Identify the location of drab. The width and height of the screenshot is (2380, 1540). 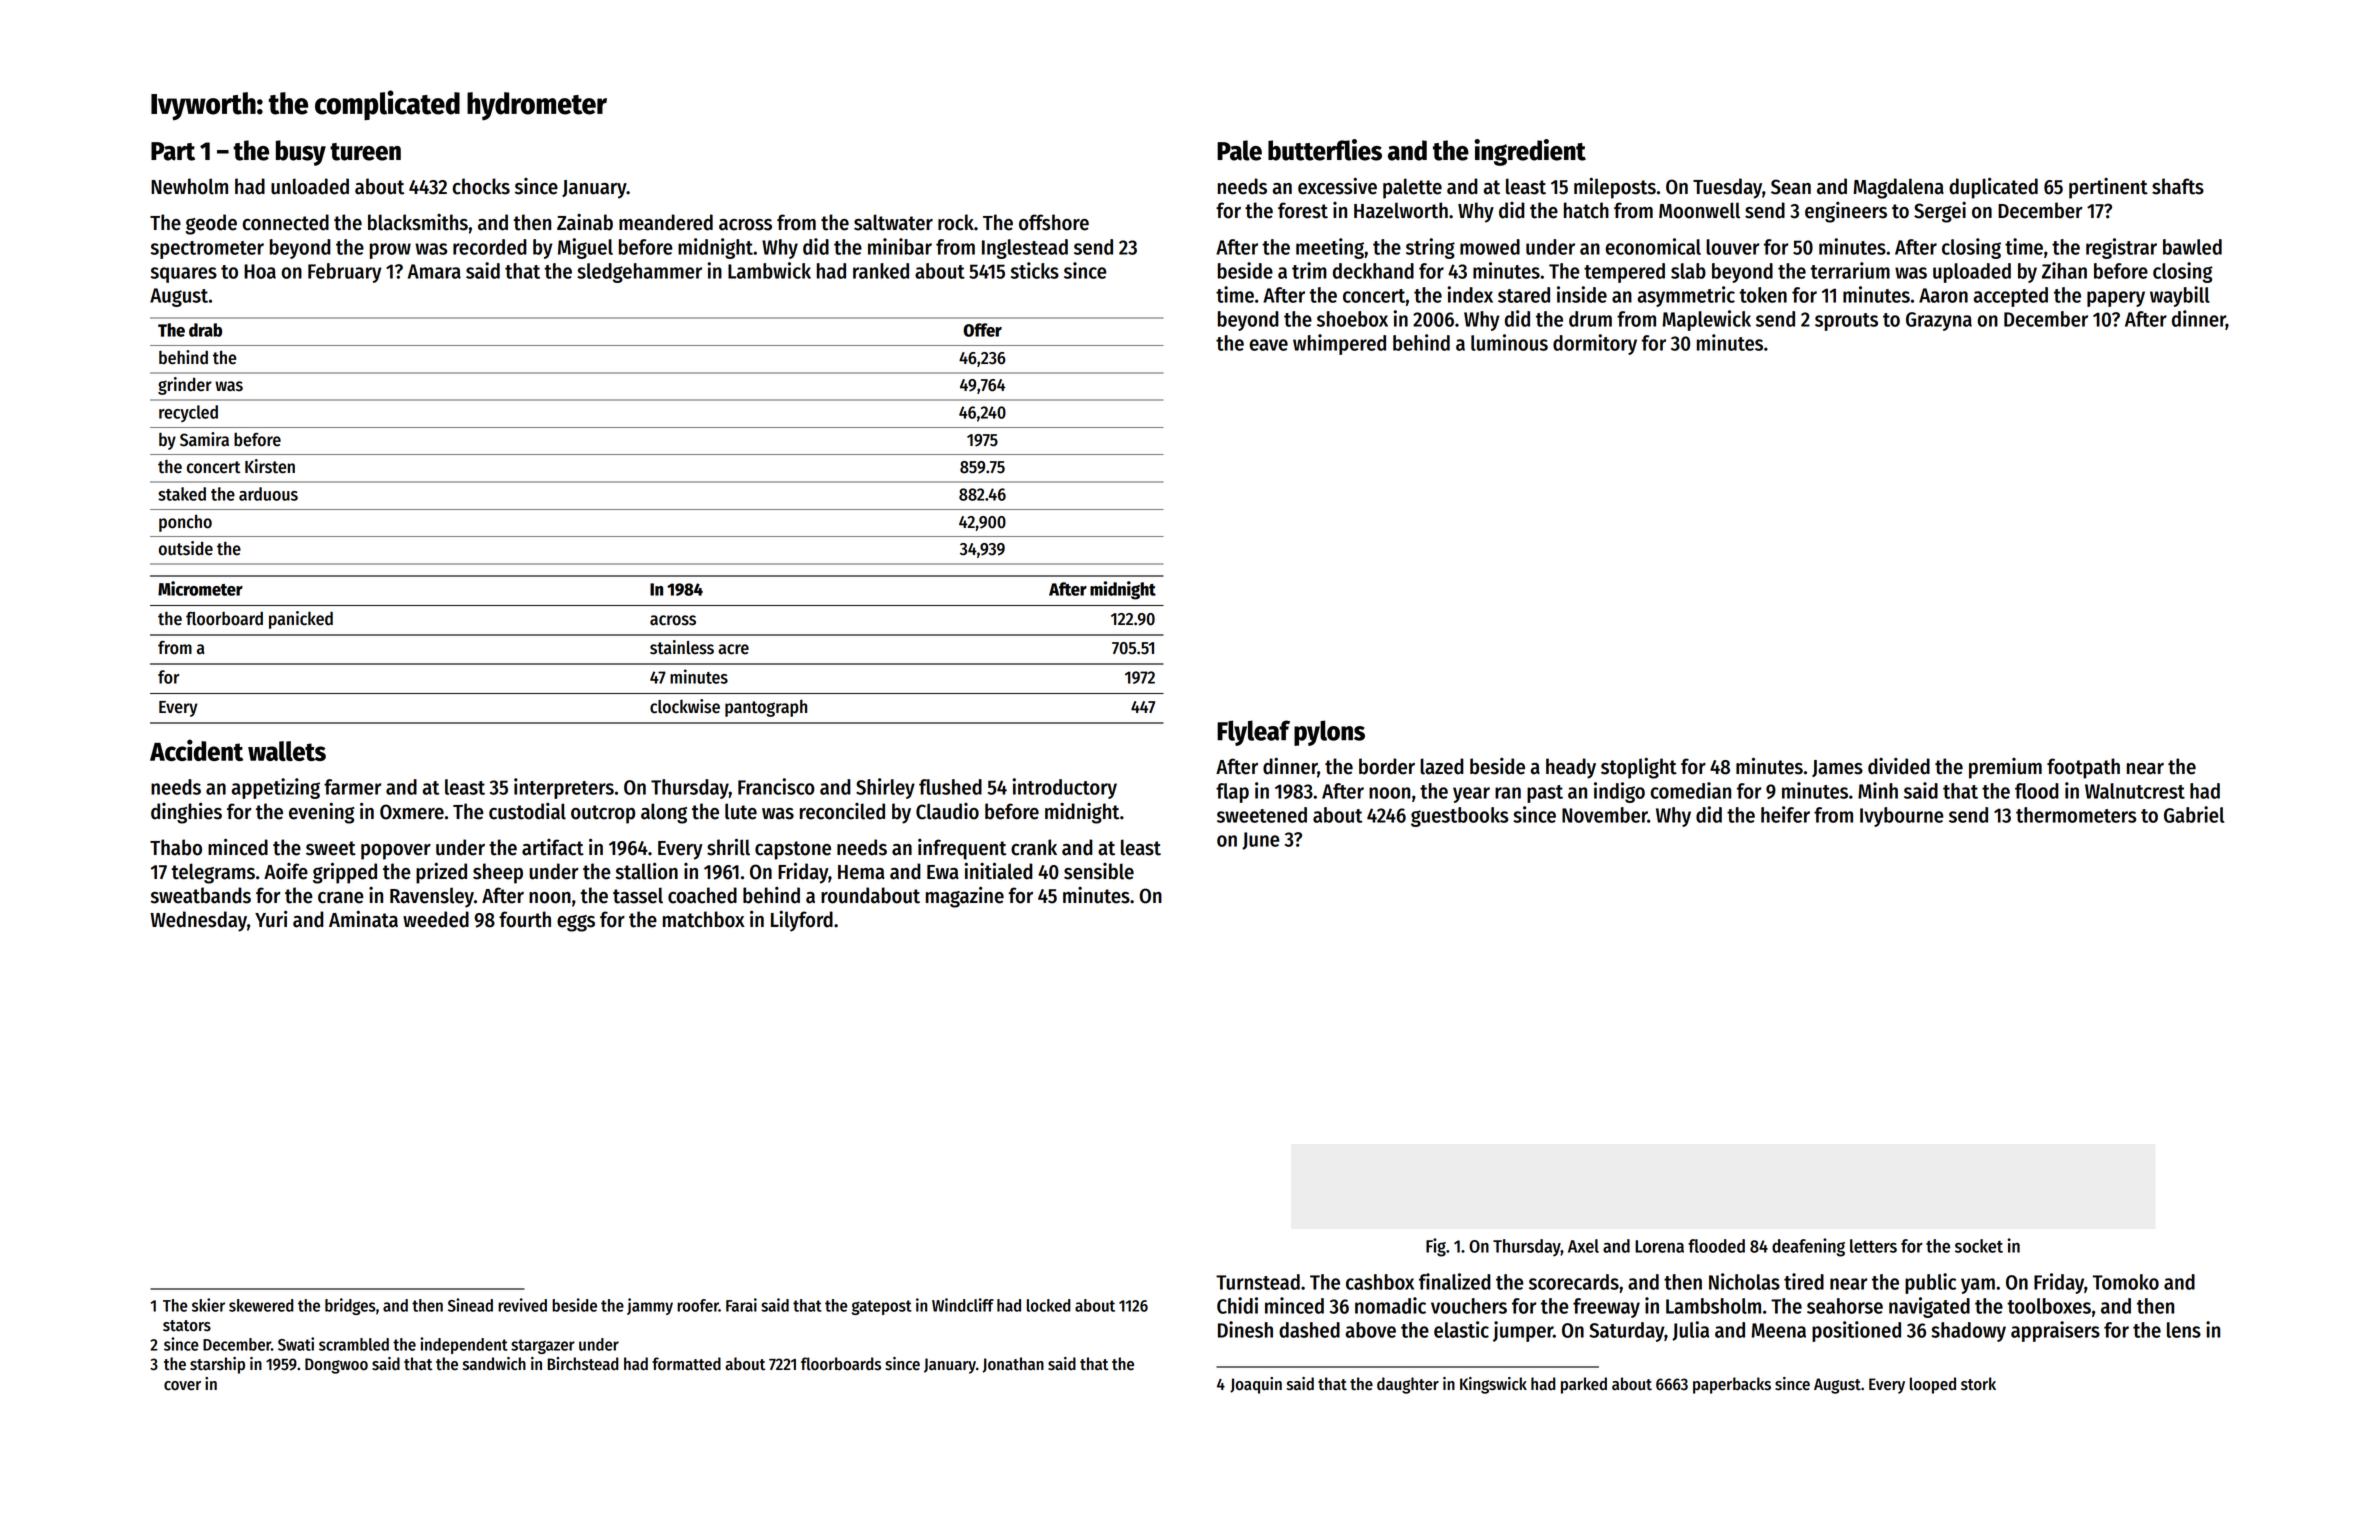
(205, 330).
